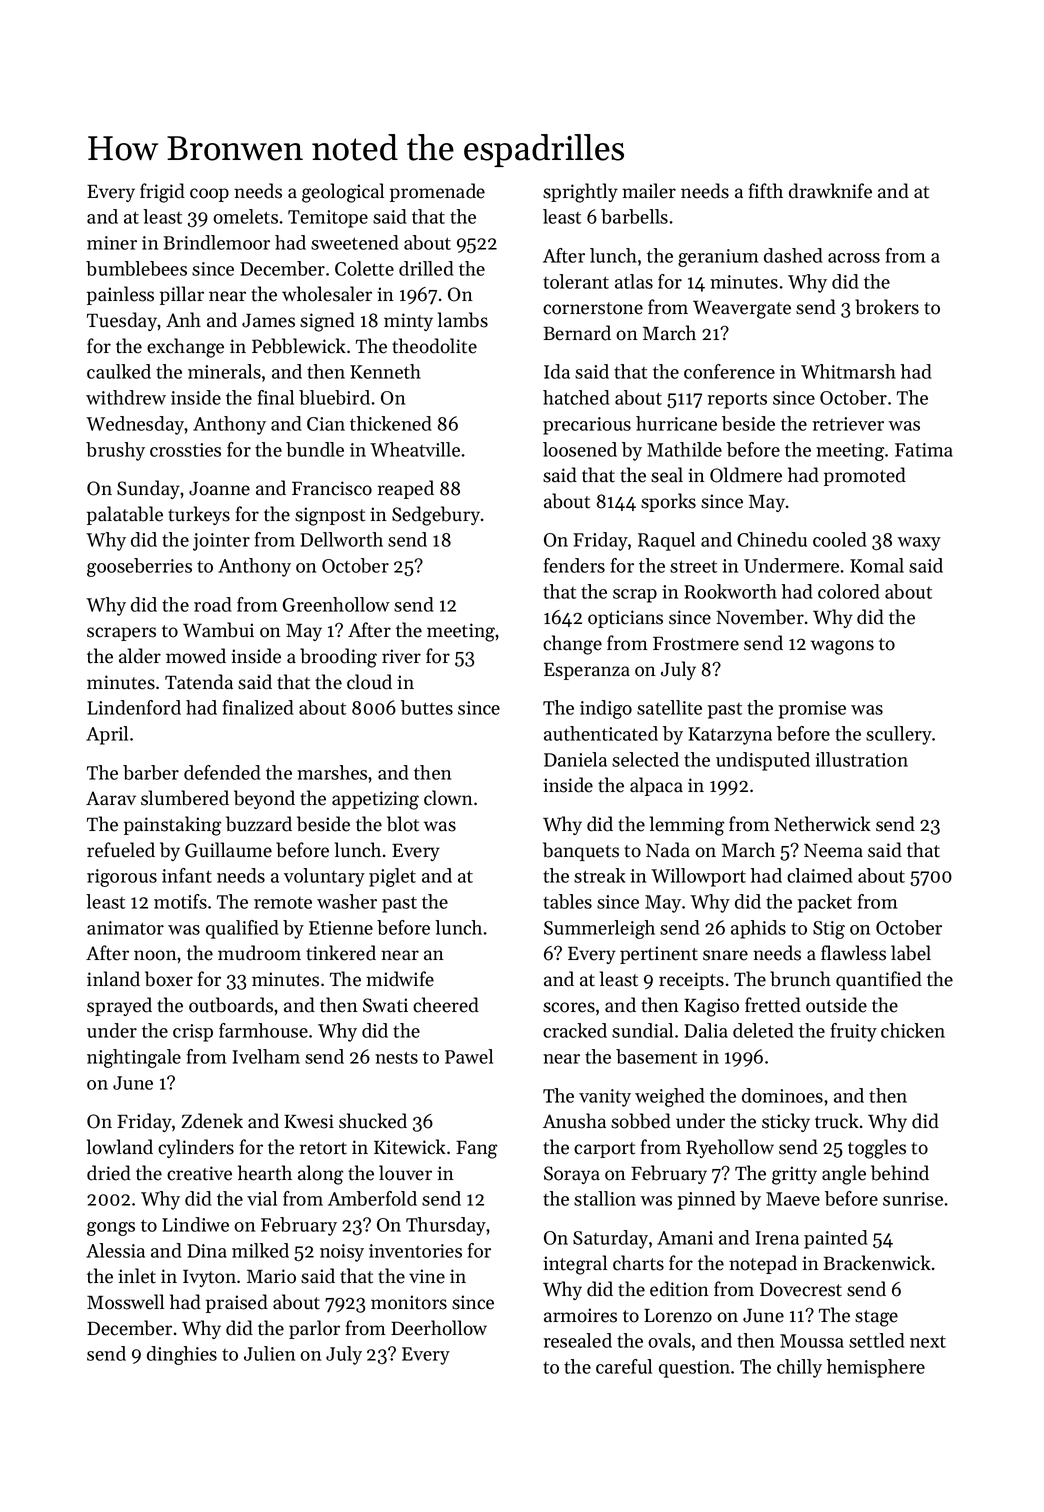  I want to click on refueled, so click(121, 850).
